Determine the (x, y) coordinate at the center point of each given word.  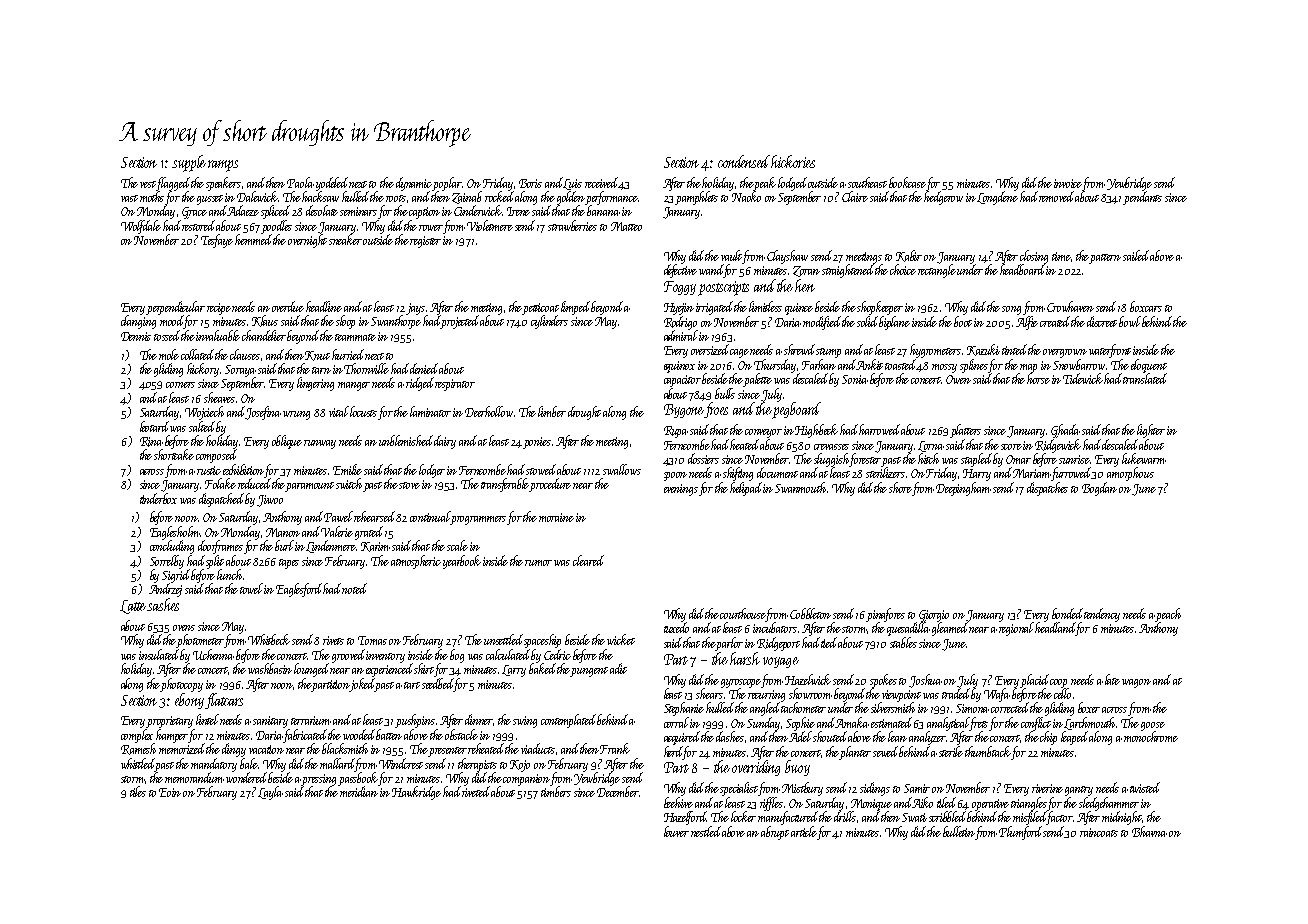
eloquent (1149, 366)
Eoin (170, 792)
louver (676, 831)
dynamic (414, 184)
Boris (530, 183)
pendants (1142, 198)
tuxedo (676, 627)
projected (461, 322)
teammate (355, 337)
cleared (588, 560)
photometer (200, 641)
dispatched (221, 500)
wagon (1136, 683)
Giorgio (934, 616)
